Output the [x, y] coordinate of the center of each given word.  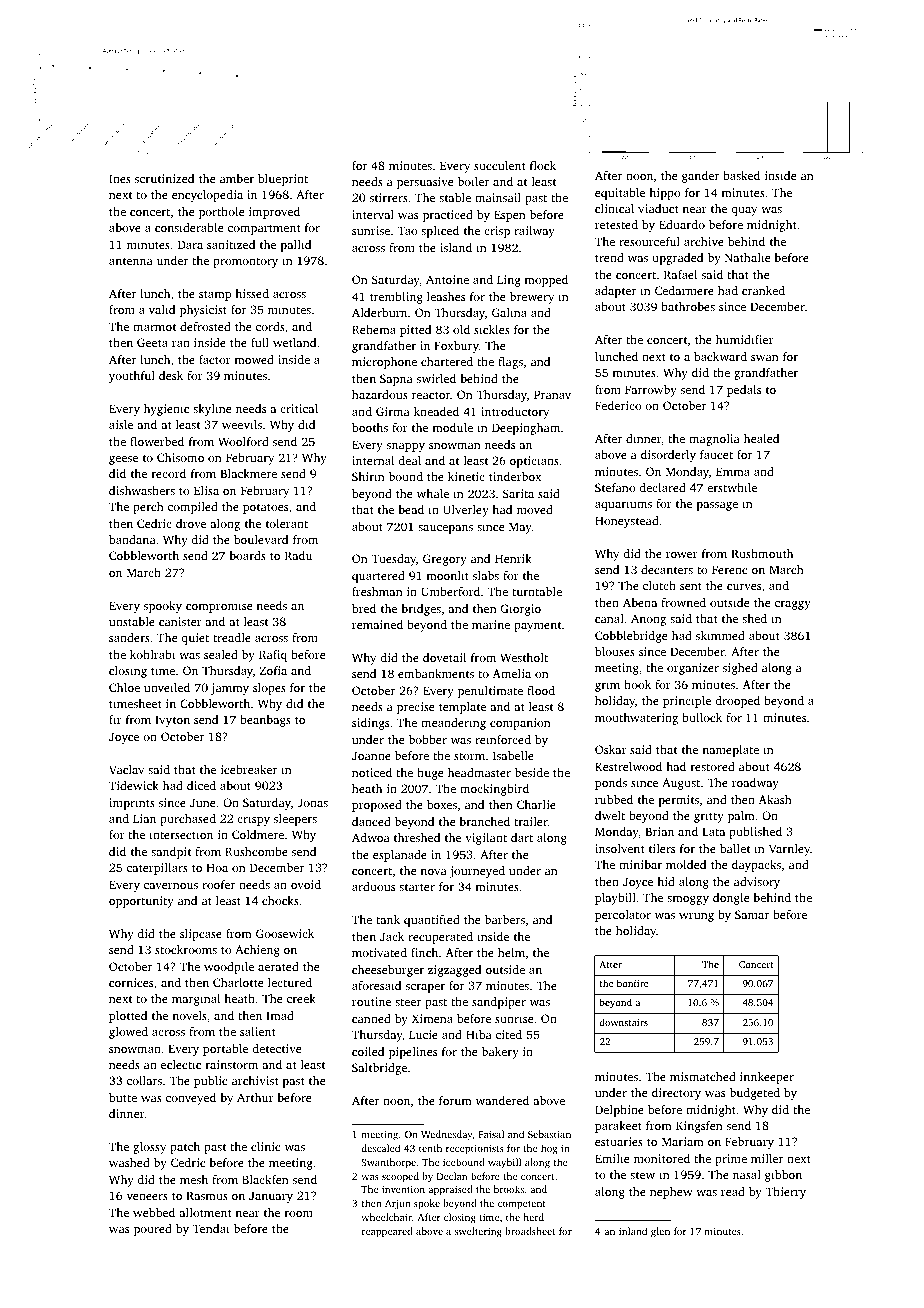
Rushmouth [762, 553]
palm [741, 817]
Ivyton [172, 721]
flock [543, 165]
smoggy [688, 900]
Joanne [371, 755]
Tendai [210, 1228]
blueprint [283, 180]
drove [191, 523]
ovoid [306, 884]
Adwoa [371, 837]
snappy [406, 447]
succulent [500, 165]
